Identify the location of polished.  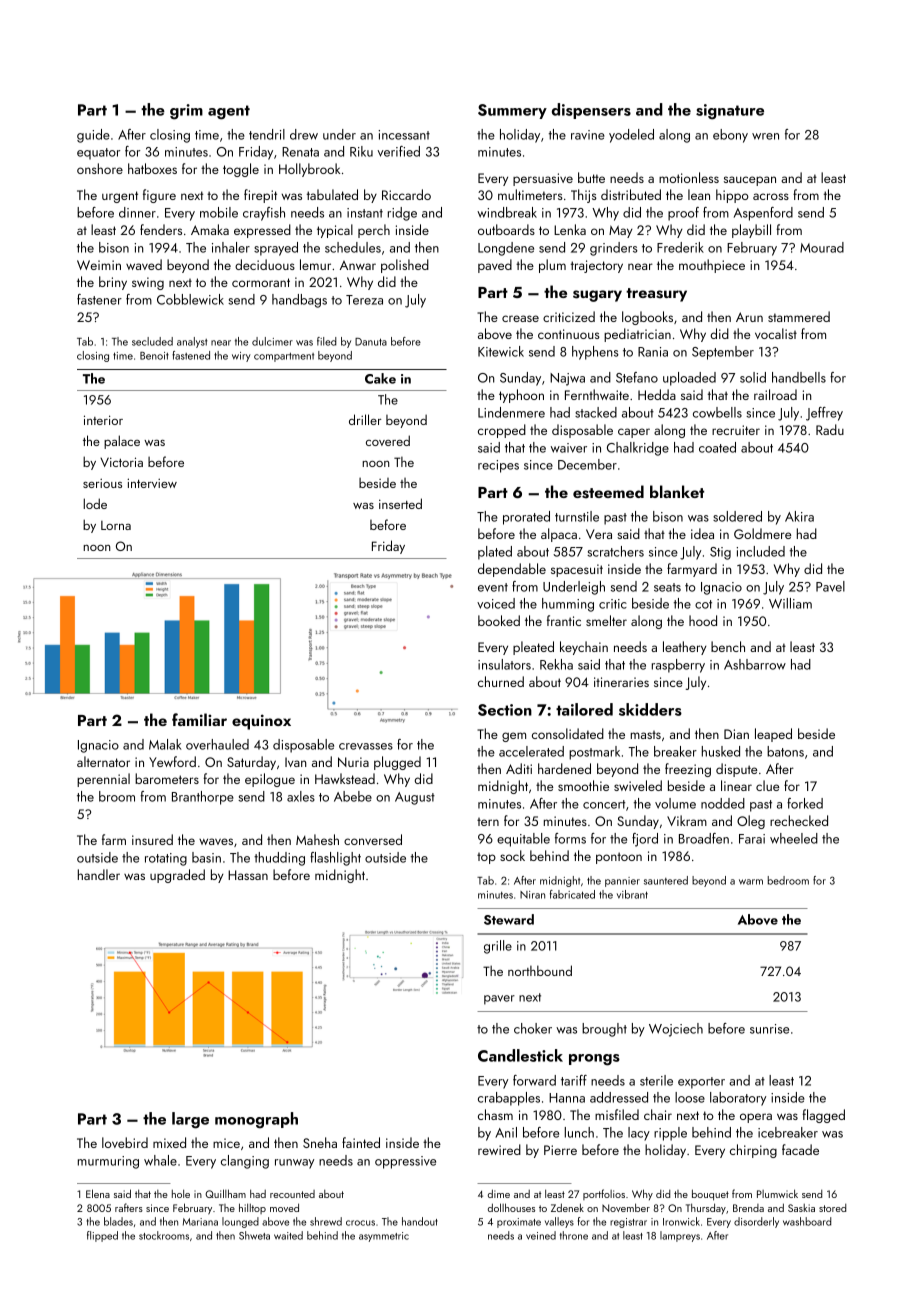
(405, 266).
